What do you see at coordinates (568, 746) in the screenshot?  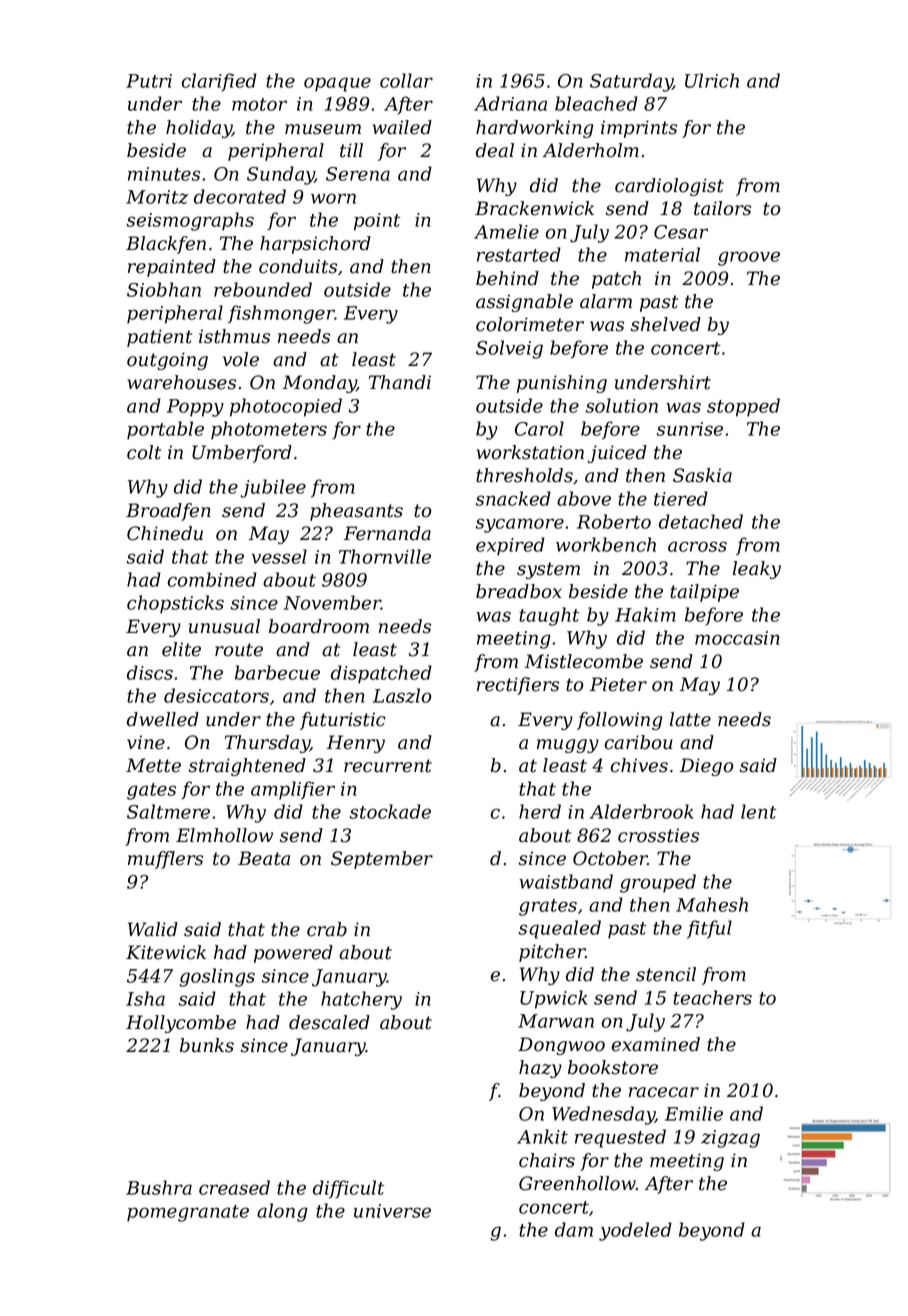 I see `muggy` at bounding box center [568, 746].
